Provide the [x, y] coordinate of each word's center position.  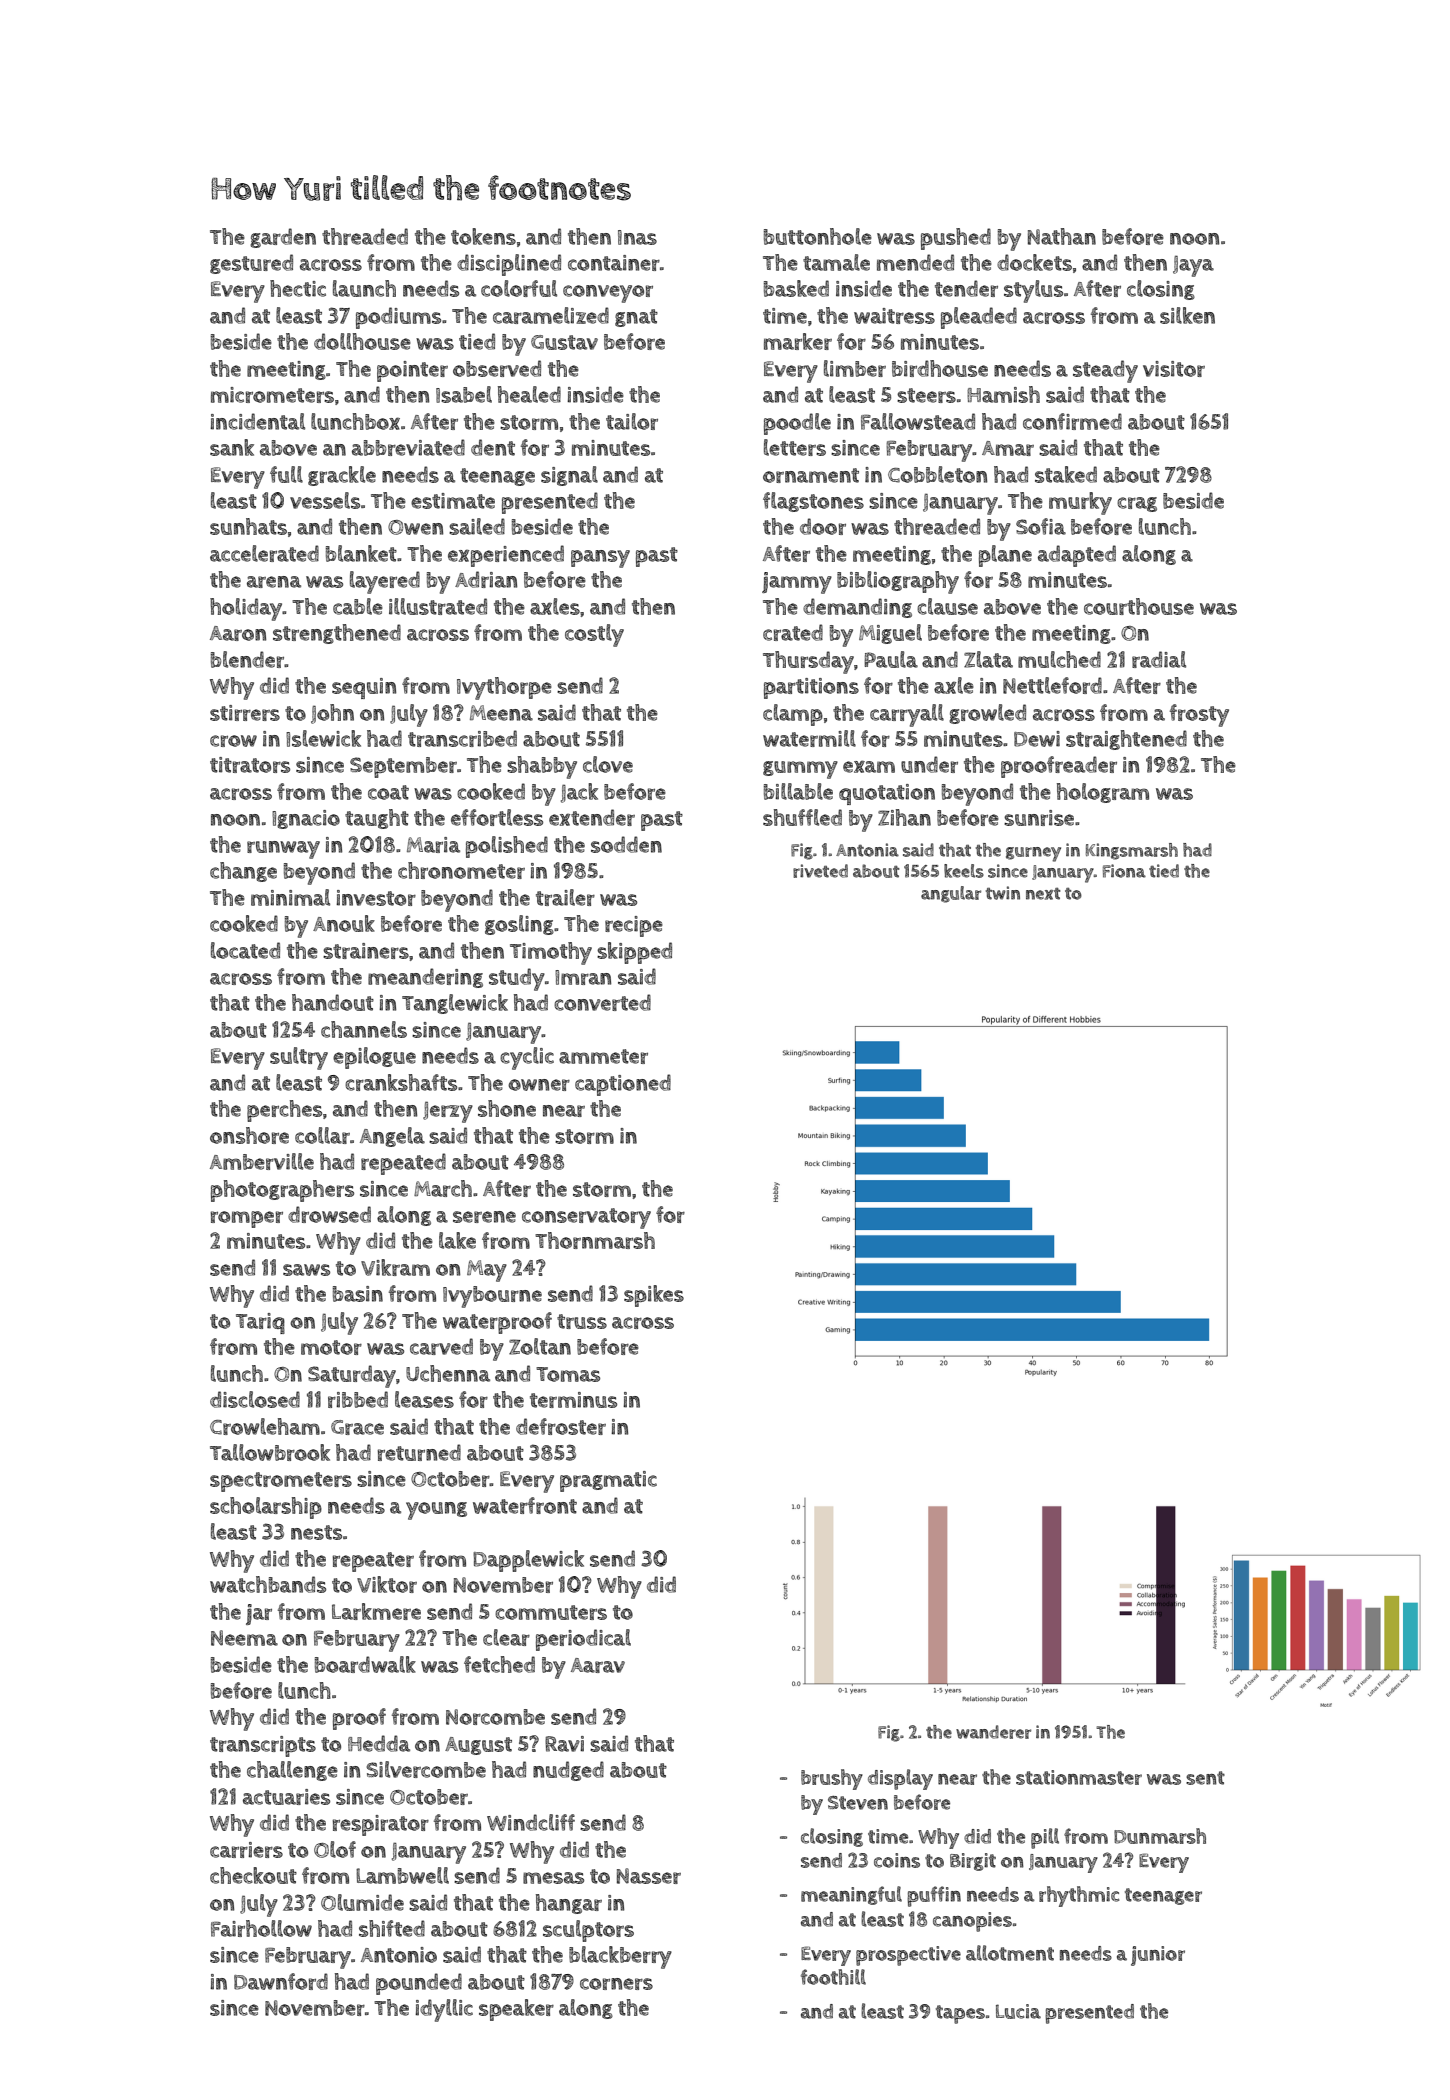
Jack [579, 793]
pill [1045, 1838]
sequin [364, 688]
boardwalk [365, 1664]
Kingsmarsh [1132, 851]
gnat [636, 318]
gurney [1033, 854]
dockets [1034, 262]
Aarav [598, 1665]
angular [951, 894]
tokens [483, 236]
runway [283, 850]
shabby [542, 767]
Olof [335, 1849]
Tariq [260, 1323]
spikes [654, 1296]
